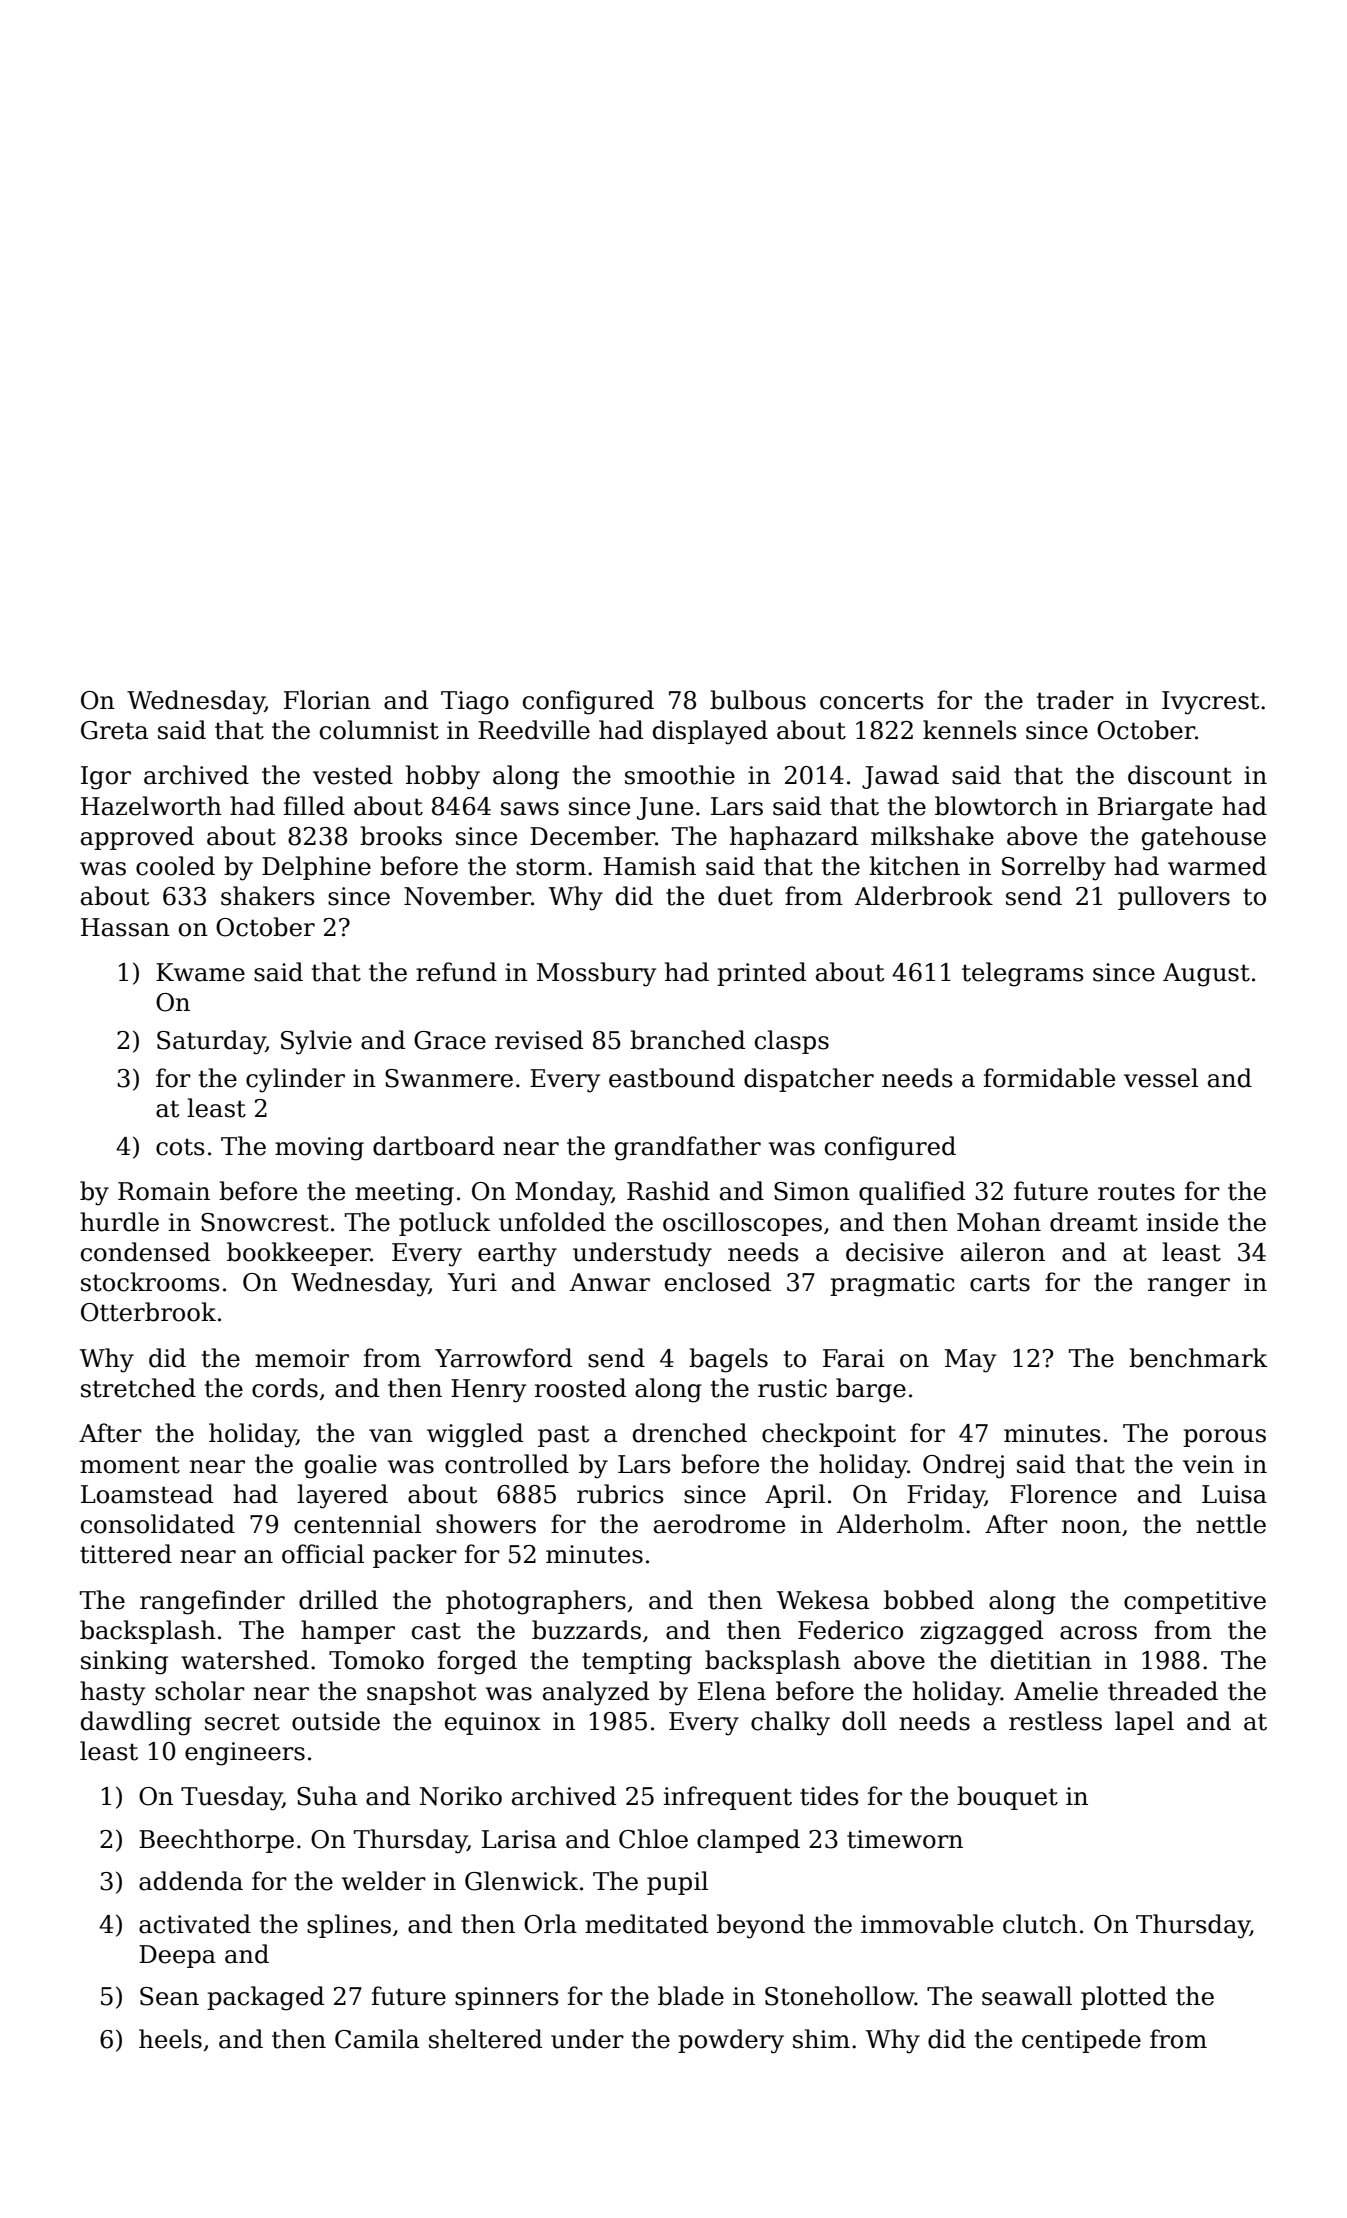 The width and height of the screenshot is (1347, 2218). Describe the element at coordinates (929, 1600) in the screenshot. I see `bobbed` at that location.
